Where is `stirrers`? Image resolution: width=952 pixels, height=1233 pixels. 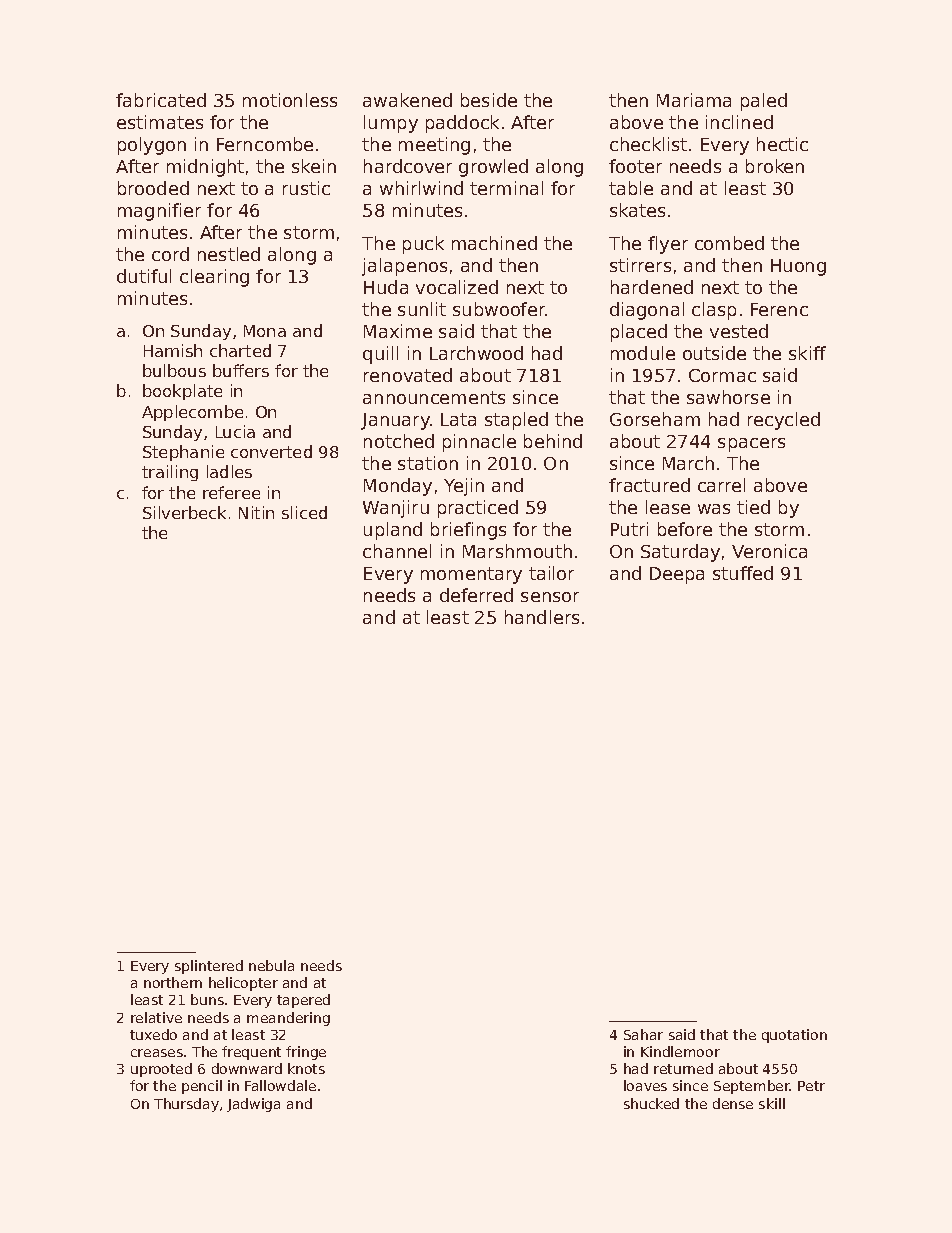 stirrers is located at coordinates (640, 265).
